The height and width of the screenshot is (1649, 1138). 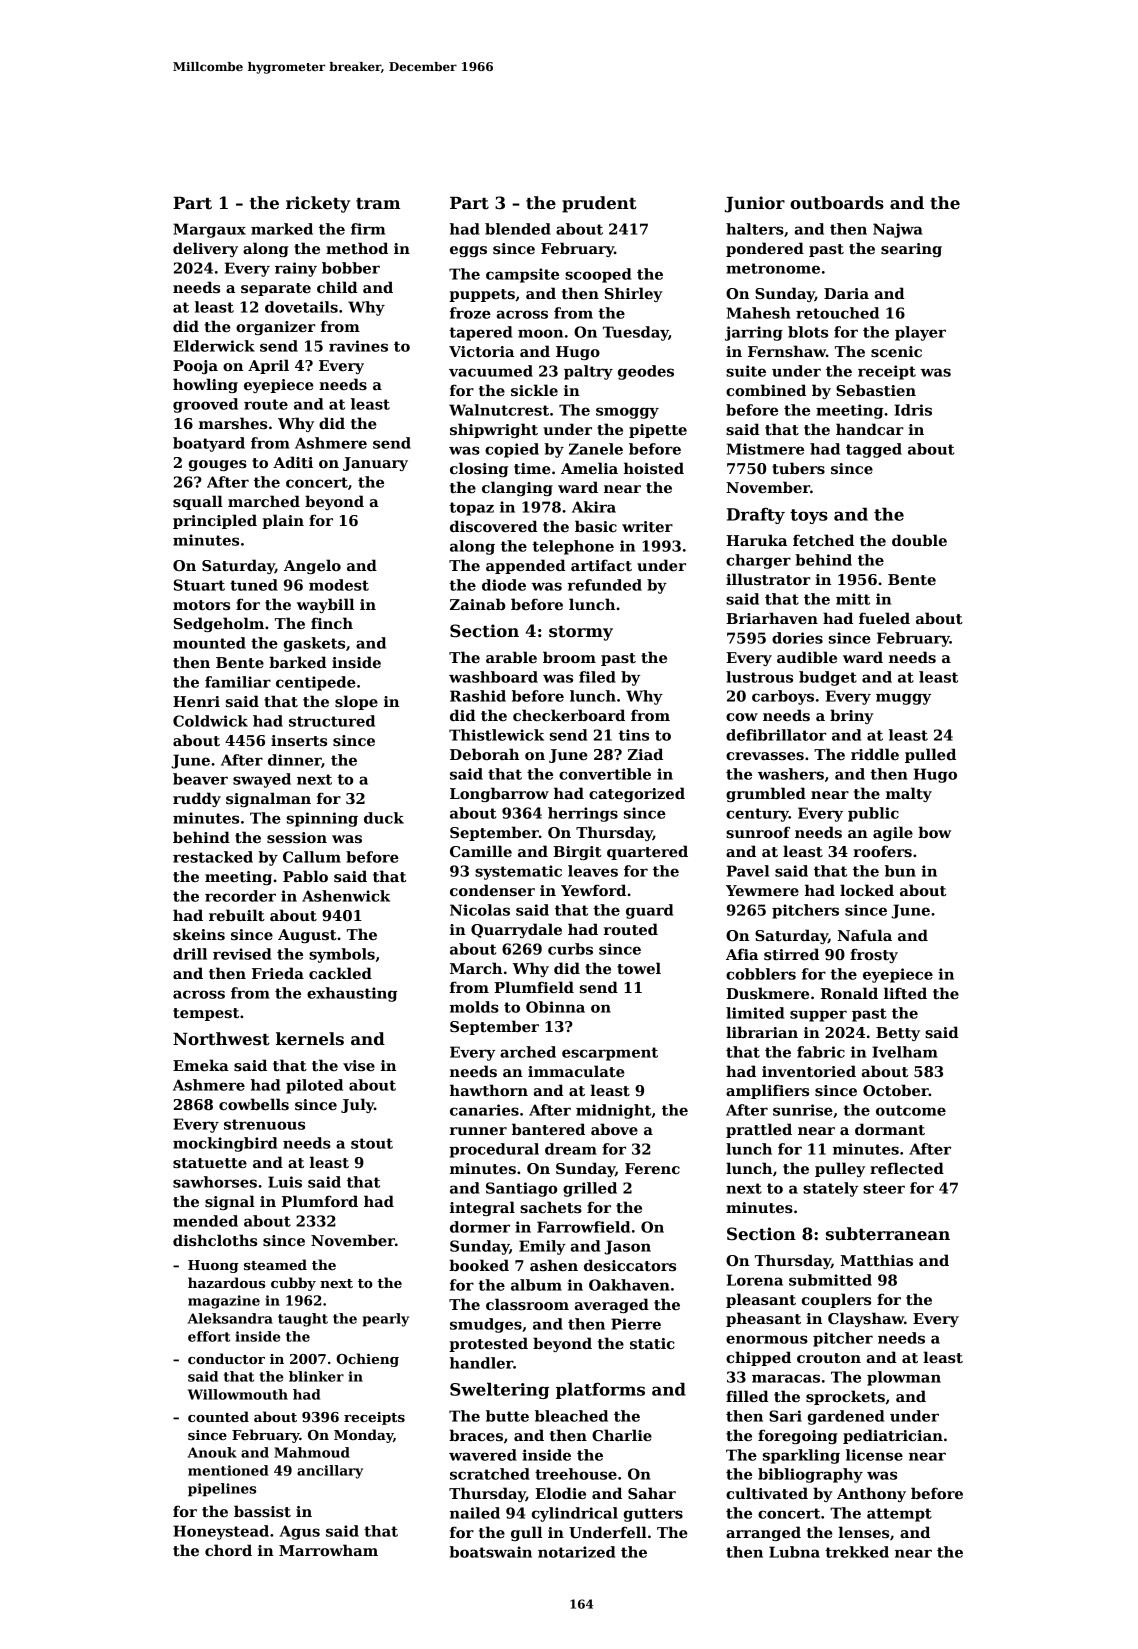 I want to click on fueled, so click(x=884, y=618).
